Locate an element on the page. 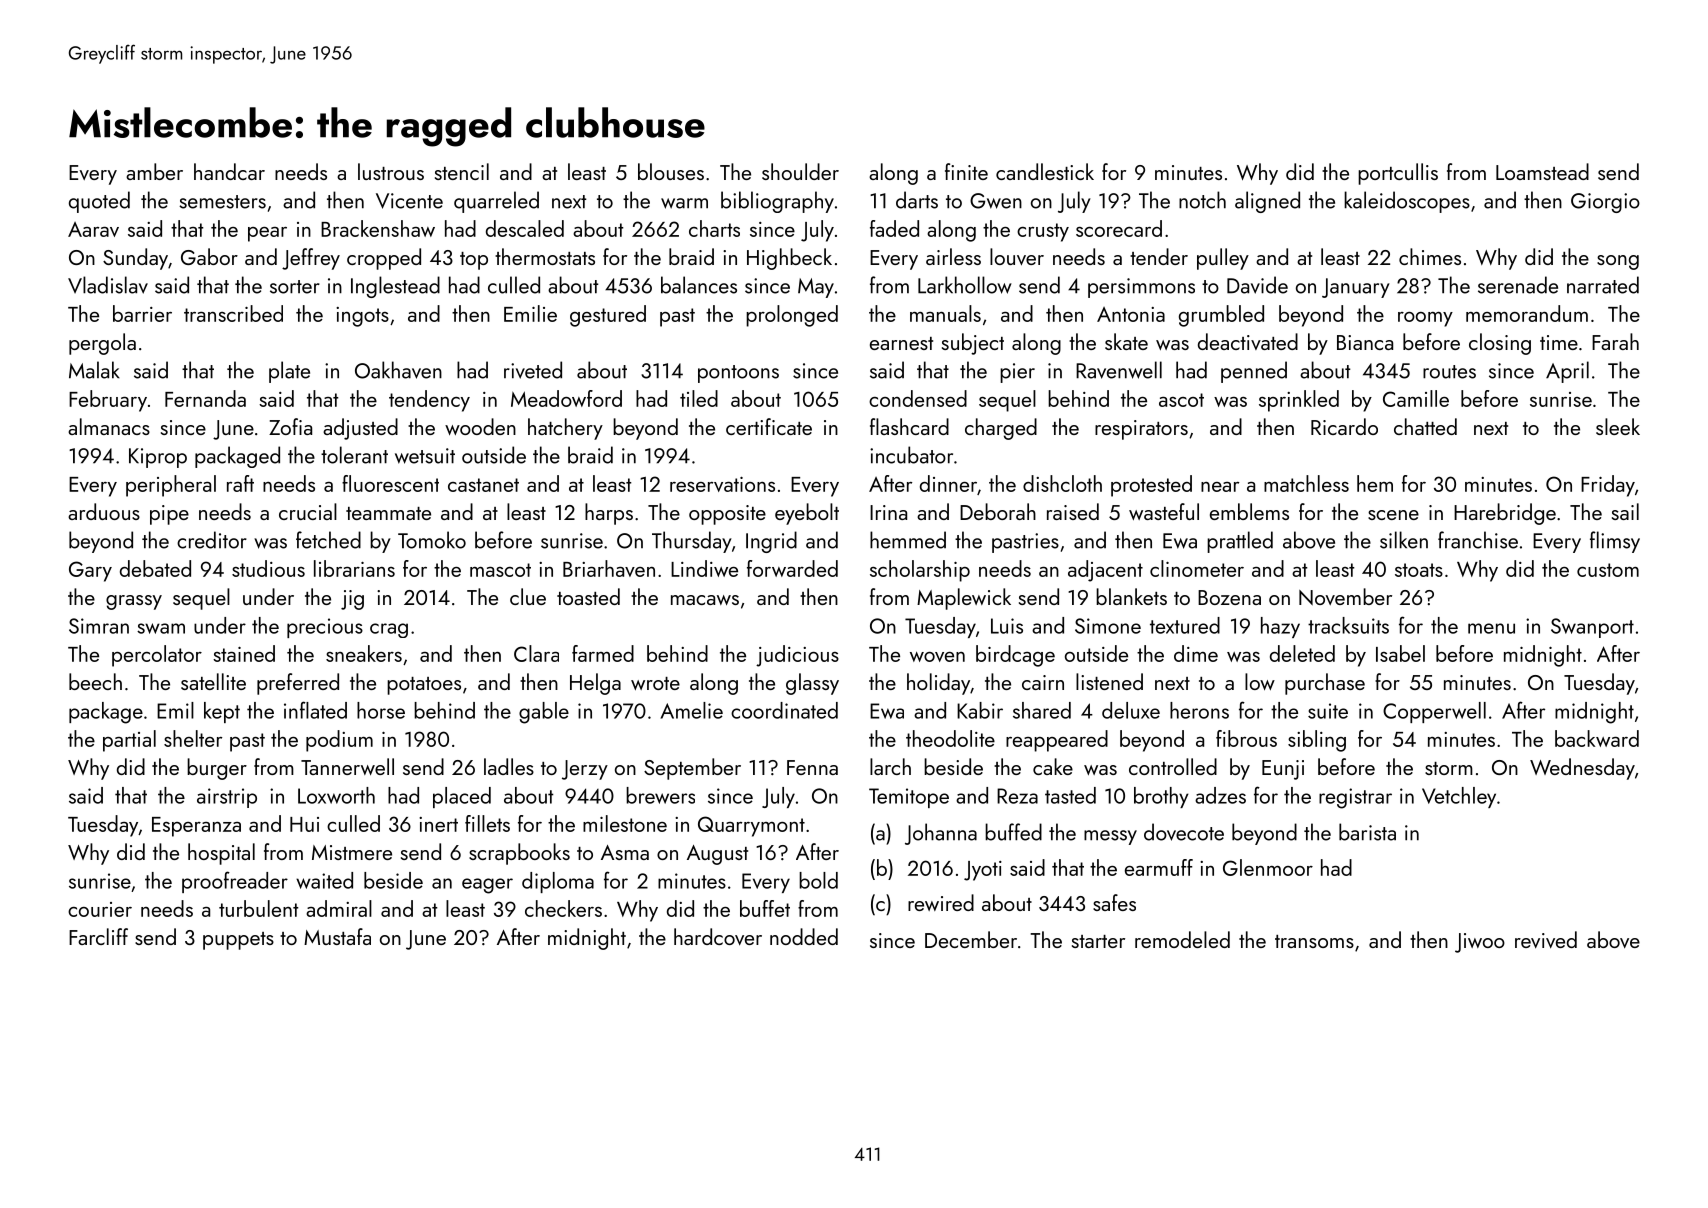  wetsuit is located at coordinates (425, 456).
